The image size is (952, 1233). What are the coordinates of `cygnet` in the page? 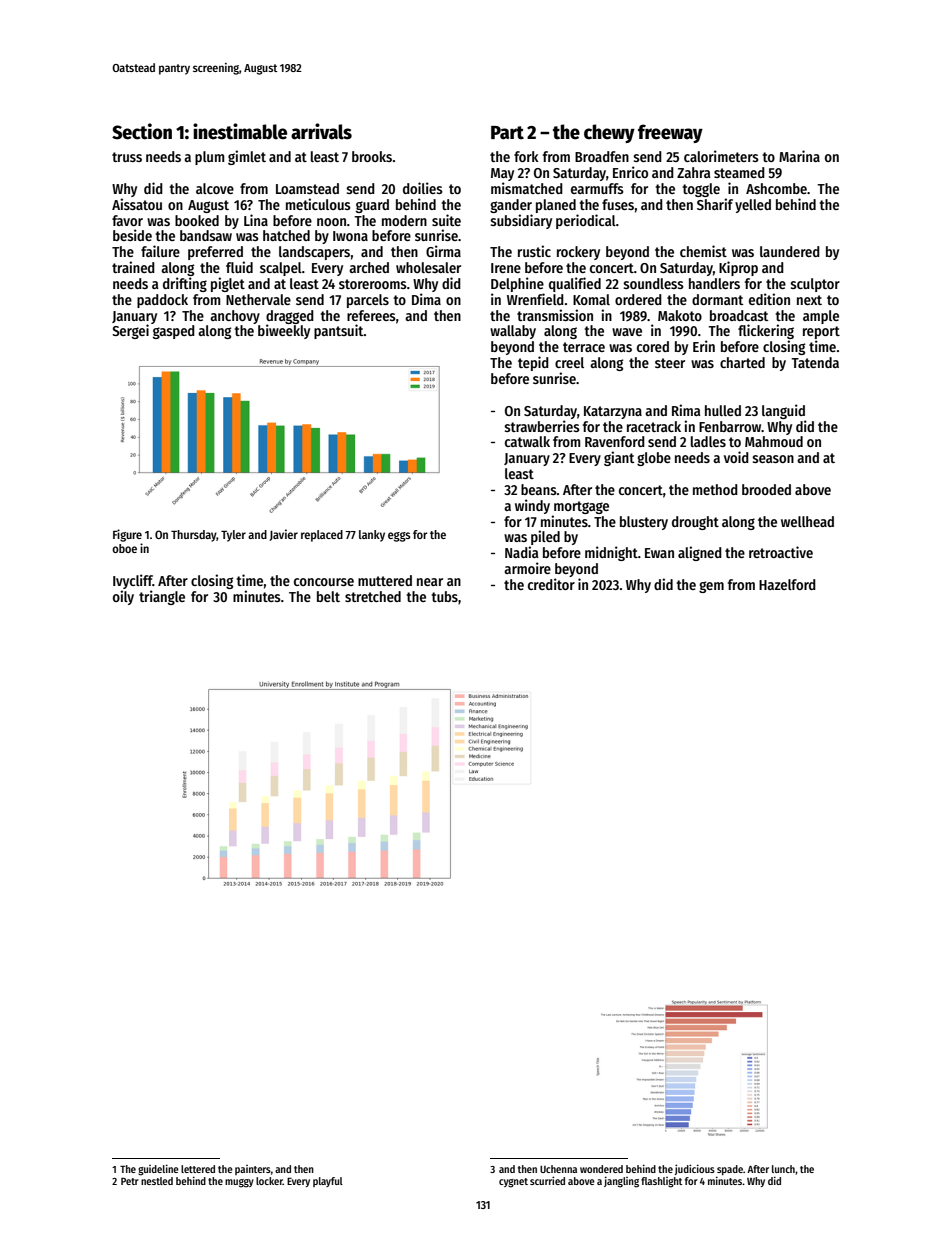 It's located at (513, 1183).
